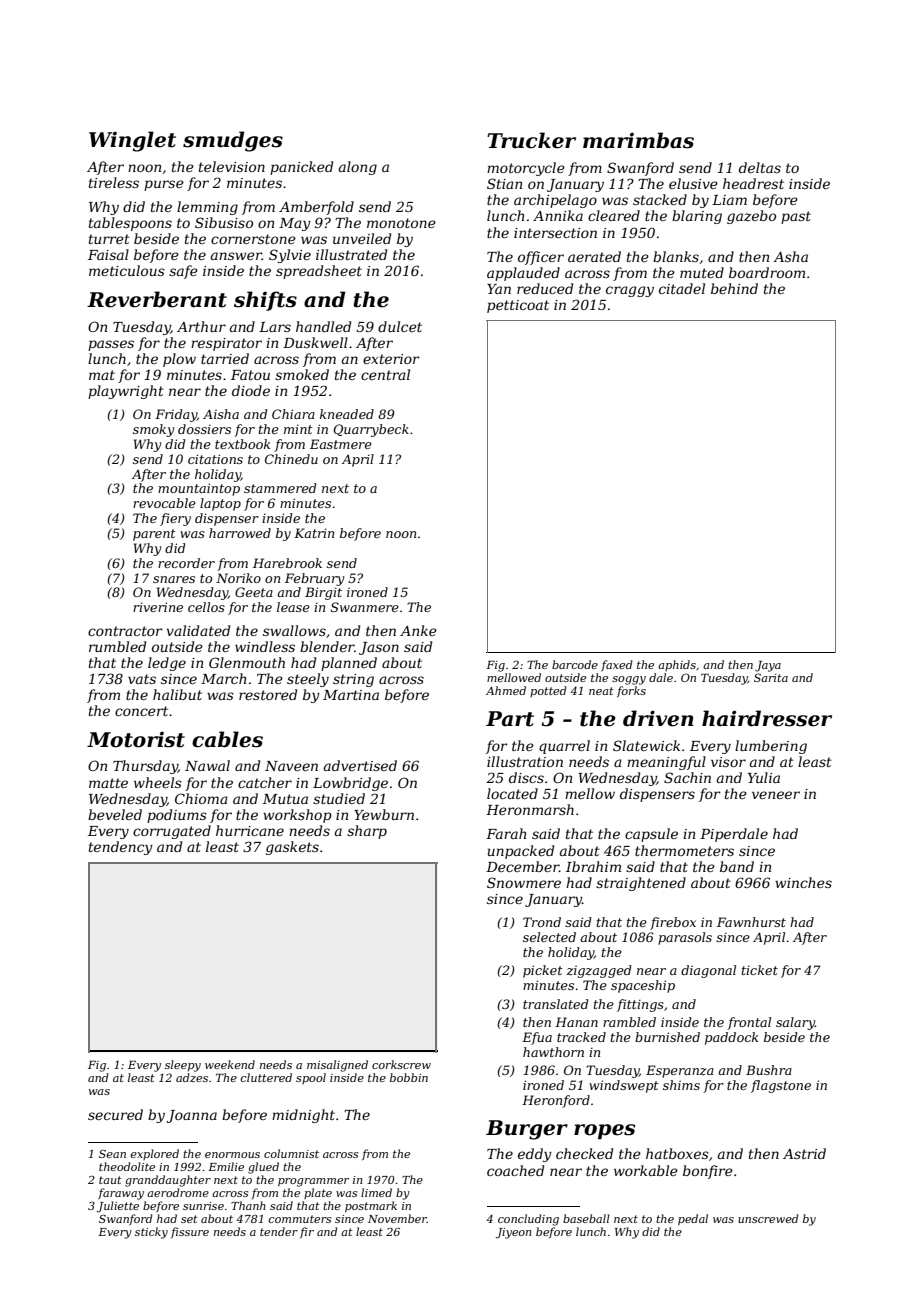 The height and width of the screenshot is (1314, 924). What do you see at coordinates (646, 745) in the screenshot?
I see `Slatewick` at bounding box center [646, 745].
